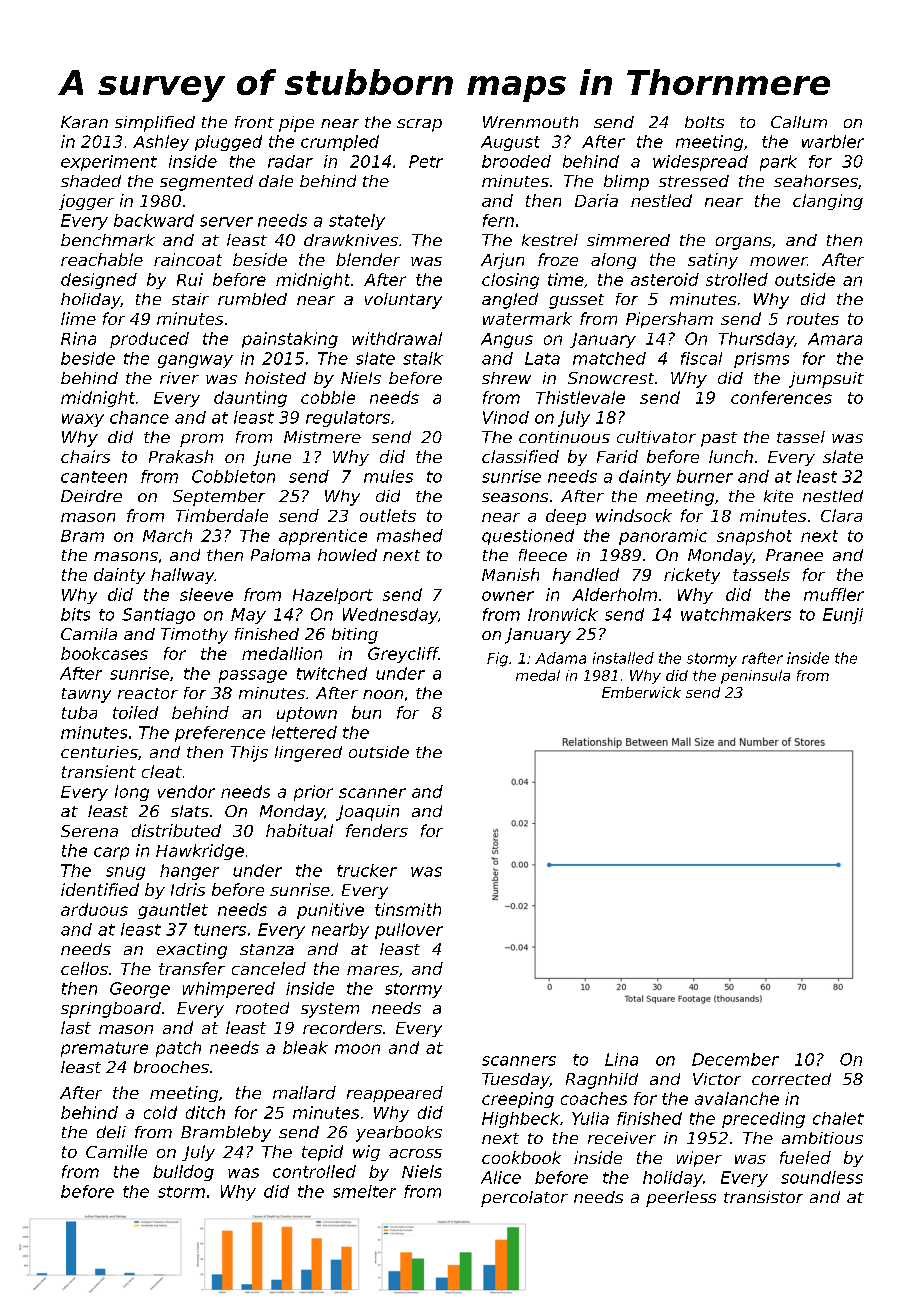  Describe the element at coordinates (403, 655) in the image. I see `Greycliff` at that location.
